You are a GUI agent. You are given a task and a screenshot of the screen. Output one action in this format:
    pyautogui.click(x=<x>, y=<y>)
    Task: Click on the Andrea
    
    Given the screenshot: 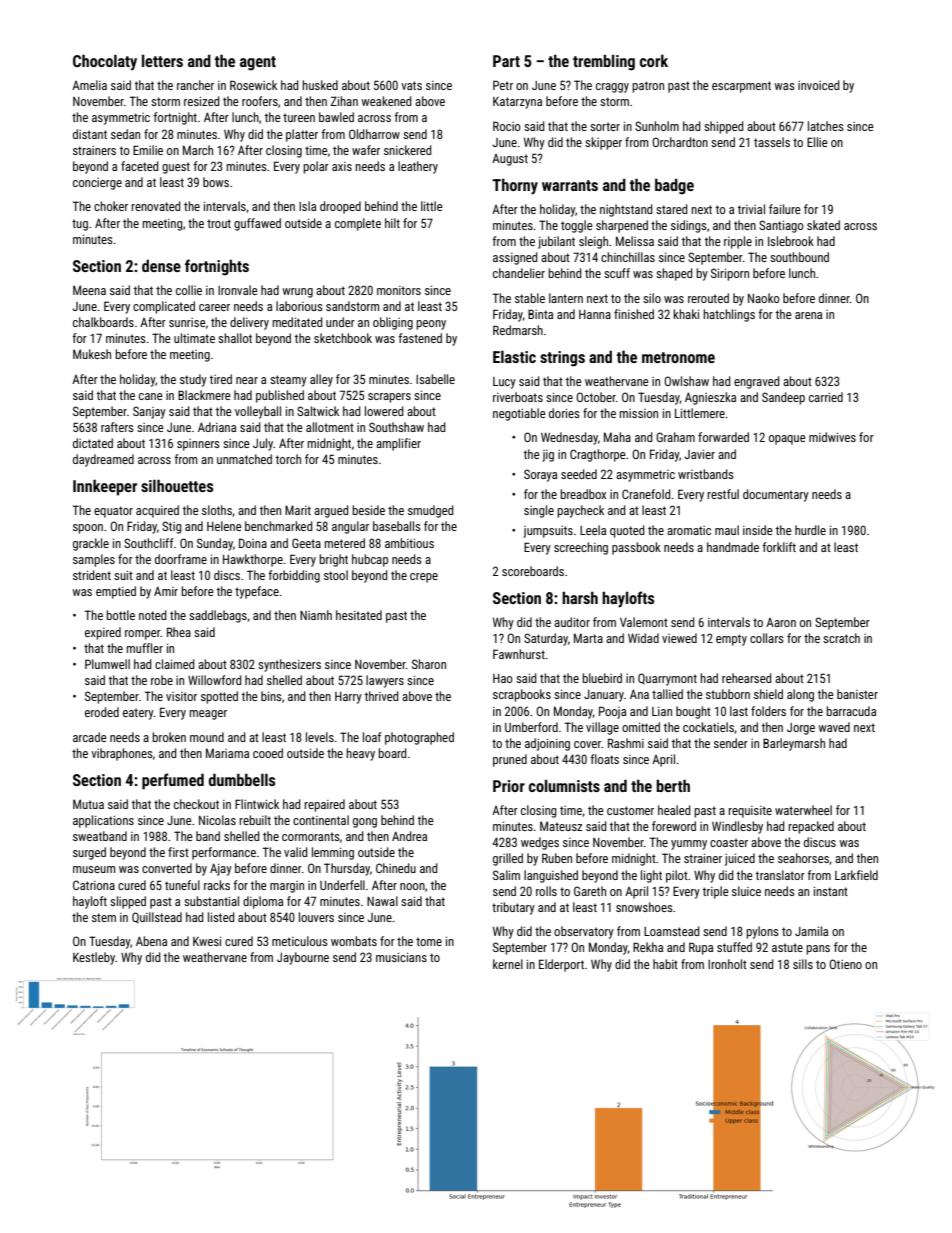 What is the action you would take?
    pyautogui.click(x=409, y=836)
